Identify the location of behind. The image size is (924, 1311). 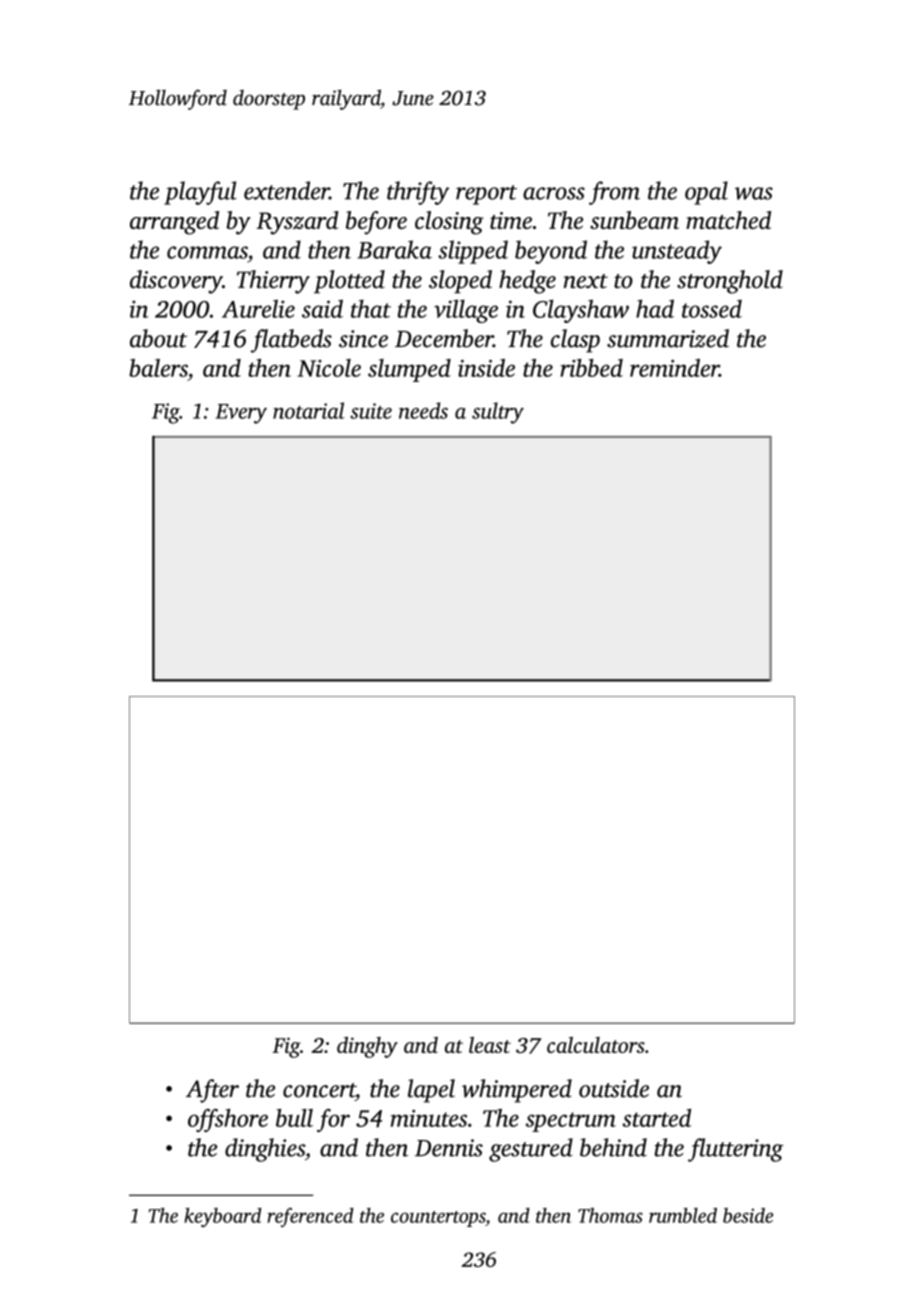
(613, 1147).
